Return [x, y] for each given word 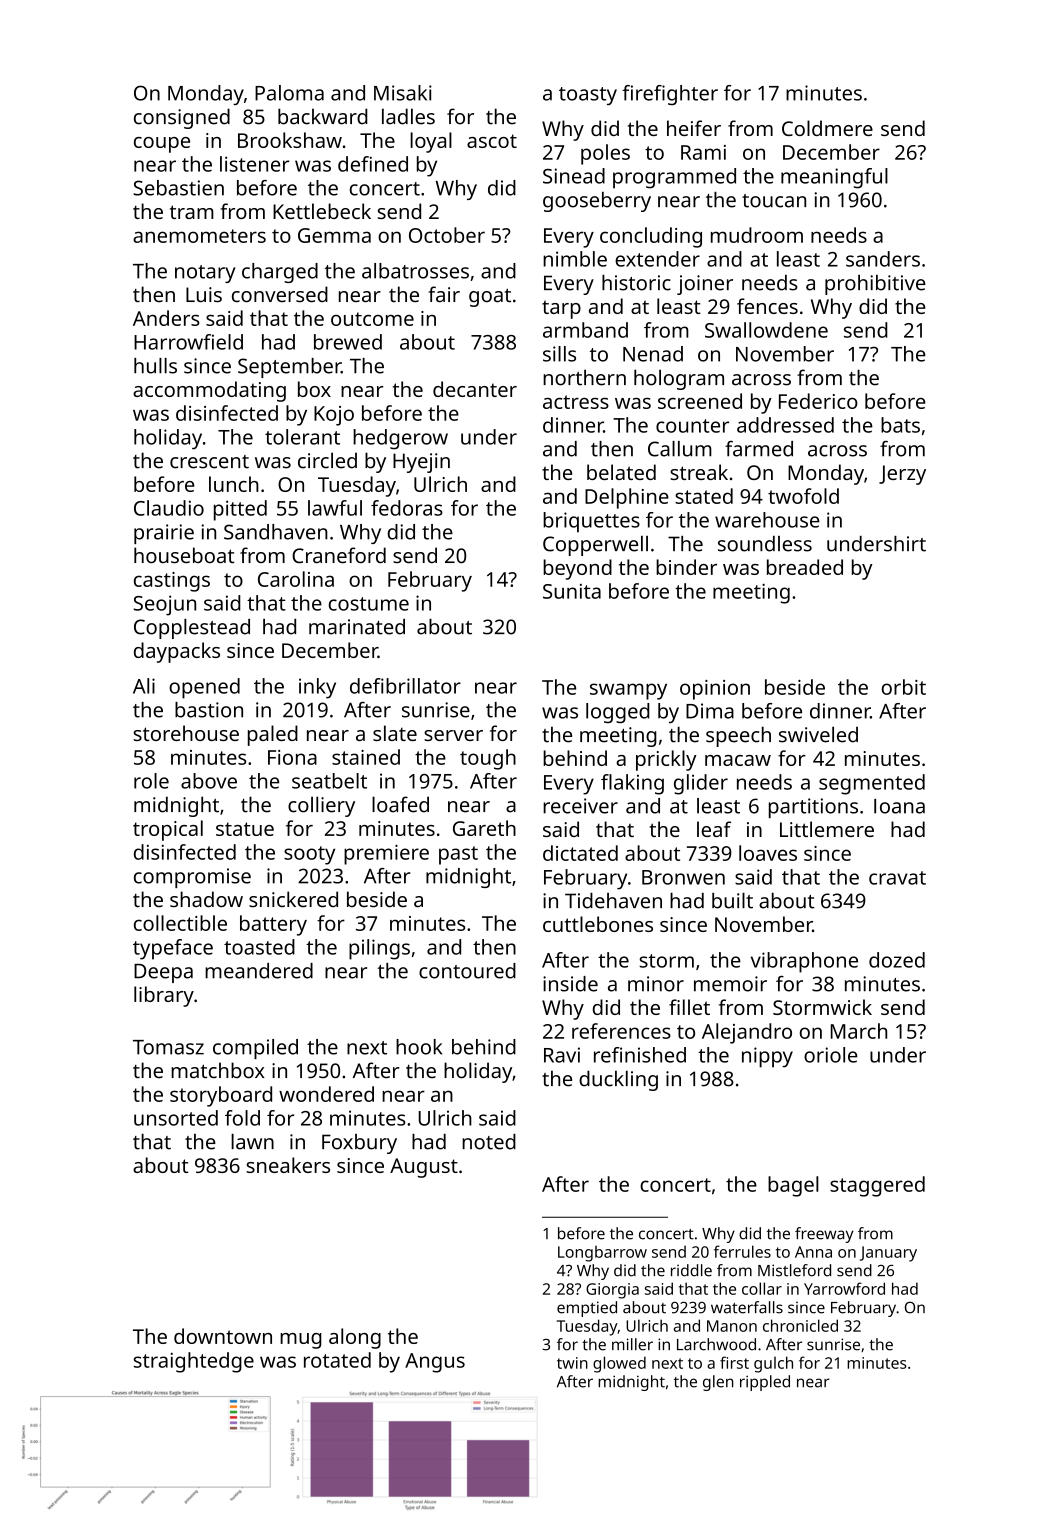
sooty [309, 855]
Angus [435, 1363]
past [458, 855]
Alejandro [747, 1033]
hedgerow [400, 439]
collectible [180, 923]
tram [192, 212]
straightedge [193, 1362]
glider [701, 784]
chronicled [800, 1325]
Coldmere [827, 128]
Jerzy [902, 475]
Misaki [403, 93]
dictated [580, 853]
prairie [164, 534]
